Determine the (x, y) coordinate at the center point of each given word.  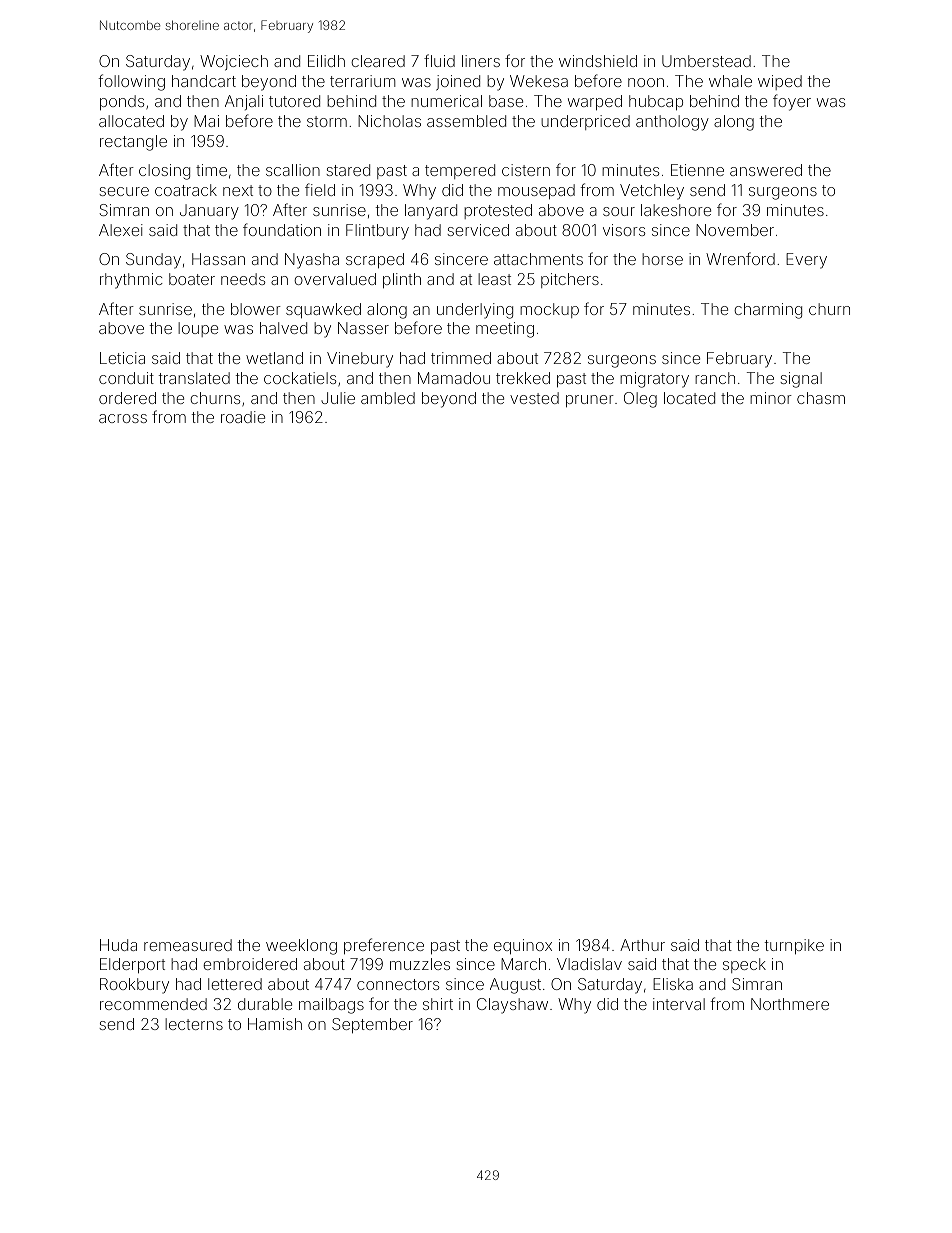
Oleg (640, 400)
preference (384, 946)
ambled (388, 398)
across (123, 418)
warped (595, 102)
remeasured (188, 945)
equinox (523, 946)
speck (744, 965)
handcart (204, 81)
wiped (780, 82)
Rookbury (134, 986)
